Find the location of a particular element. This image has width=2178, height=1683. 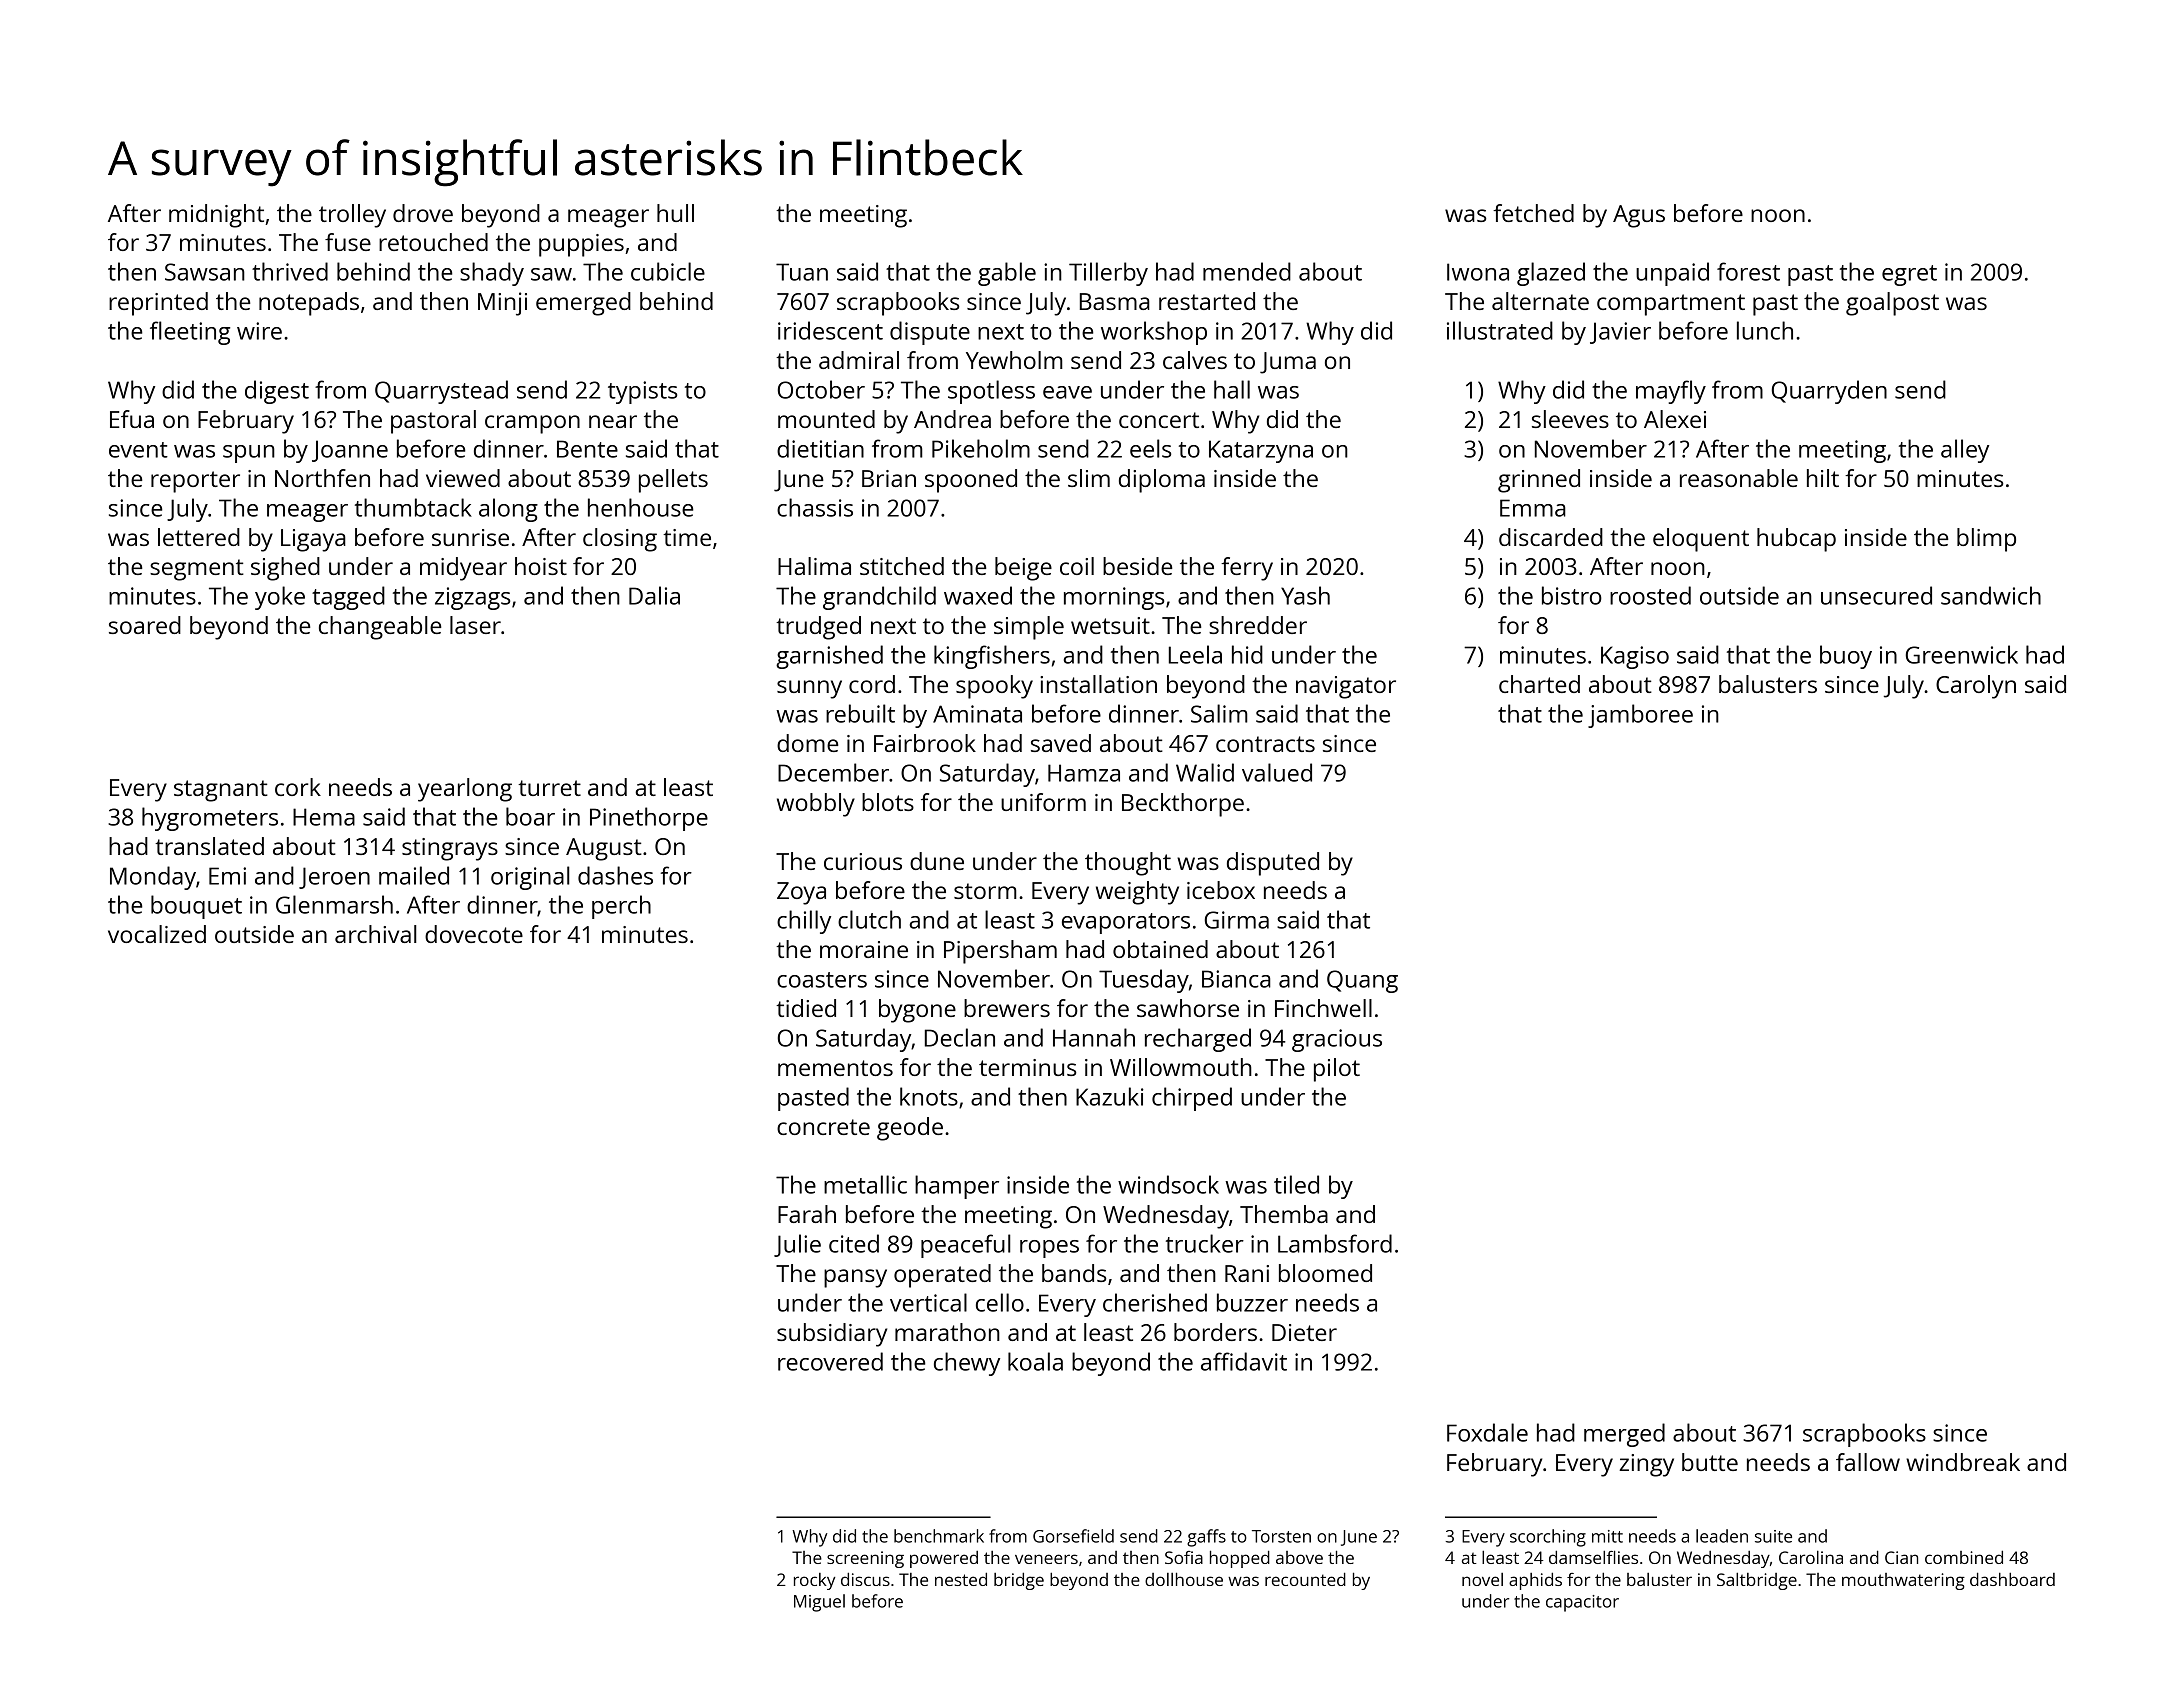

Kagiso is located at coordinates (1635, 657).
